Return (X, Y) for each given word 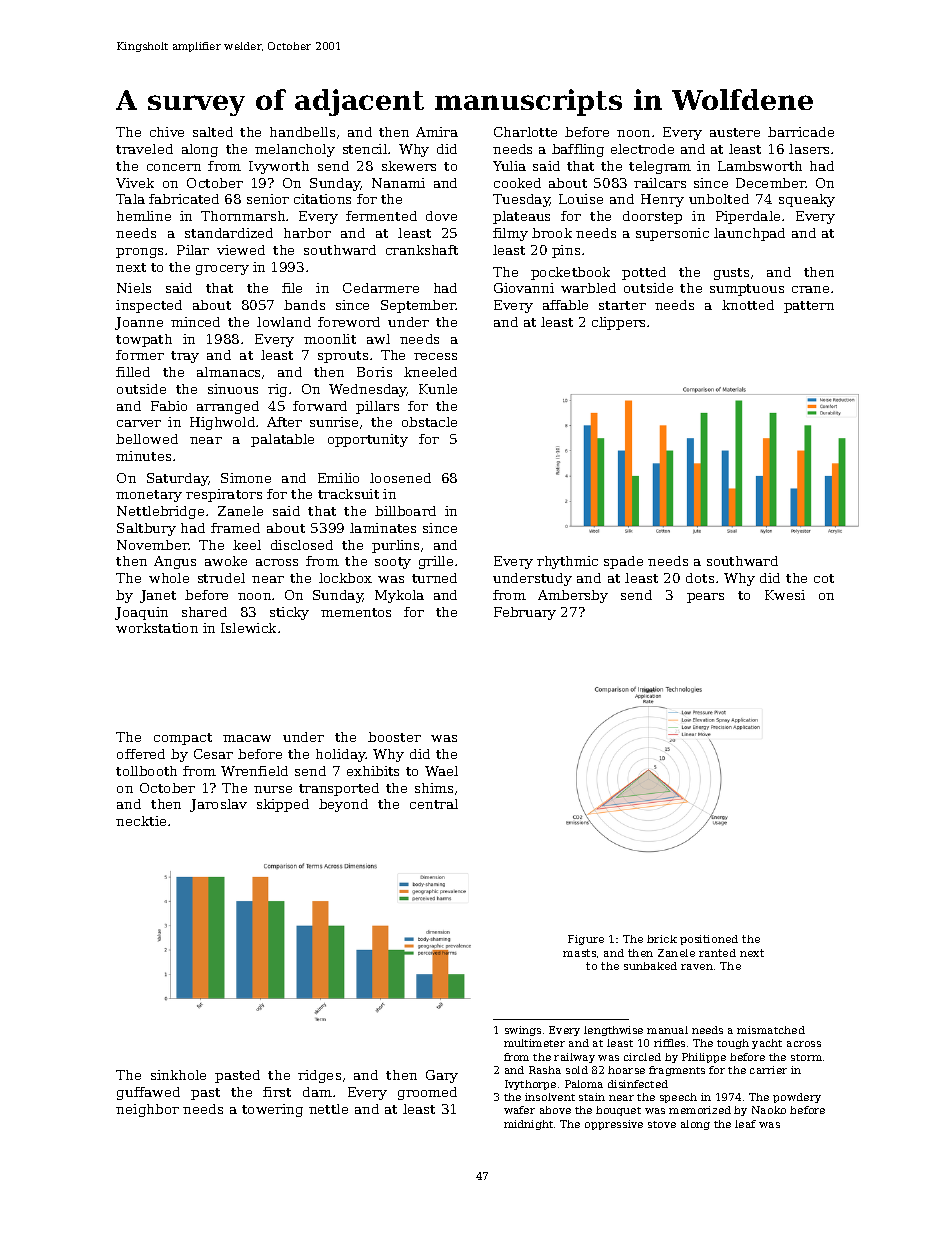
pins (566, 251)
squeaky (807, 200)
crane (810, 289)
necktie (141, 821)
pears (705, 598)
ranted (717, 953)
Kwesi (785, 595)
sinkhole (178, 1075)
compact (183, 739)
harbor (307, 233)
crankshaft (422, 250)
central (434, 804)
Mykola (399, 596)
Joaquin (141, 613)
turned (434, 578)
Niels (134, 288)
